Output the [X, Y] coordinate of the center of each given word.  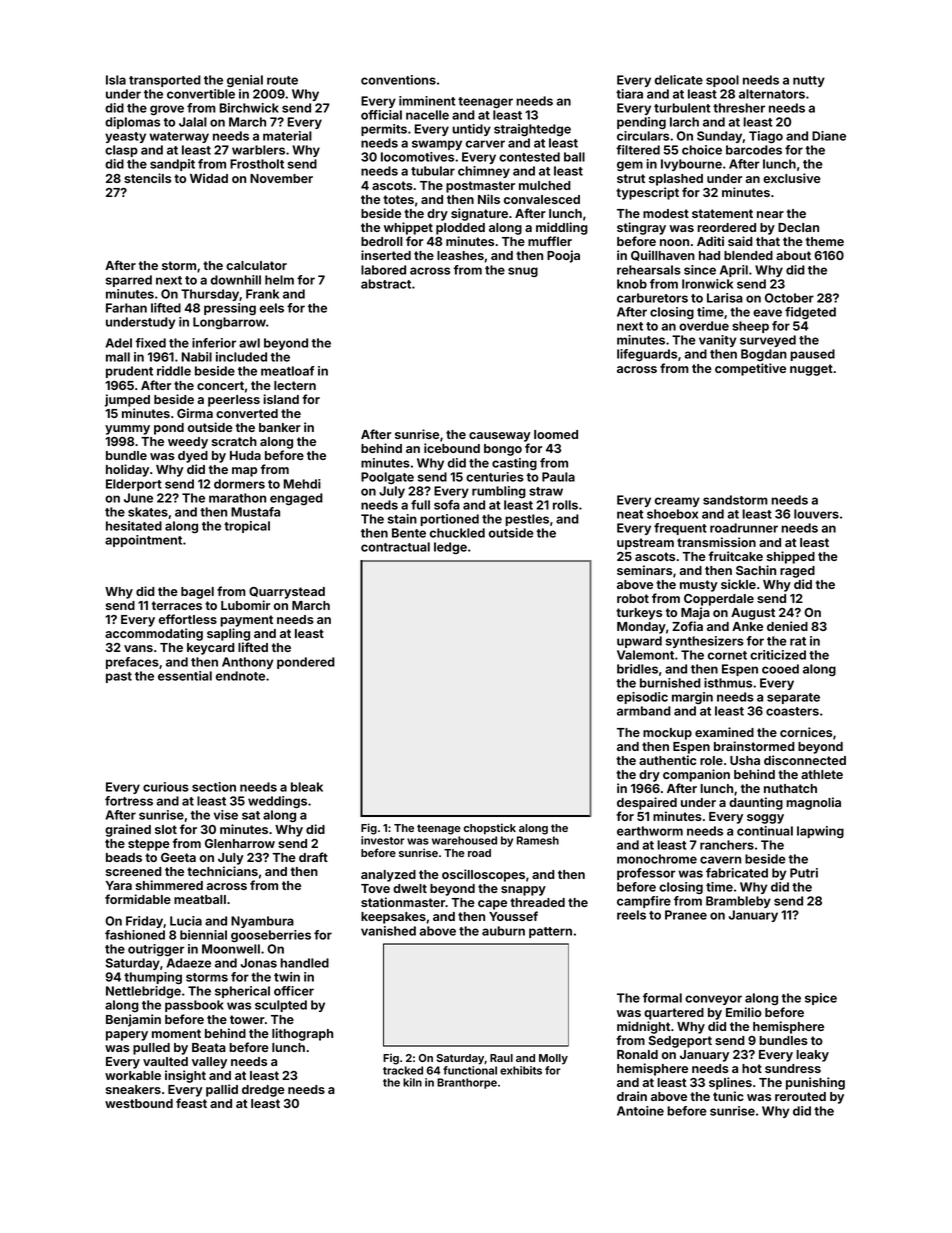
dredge [263, 1091]
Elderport [134, 485]
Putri [804, 873]
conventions [398, 80]
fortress [129, 801]
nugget [811, 370]
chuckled [457, 533]
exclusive [792, 178]
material [287, 136]
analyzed [388, 876]
